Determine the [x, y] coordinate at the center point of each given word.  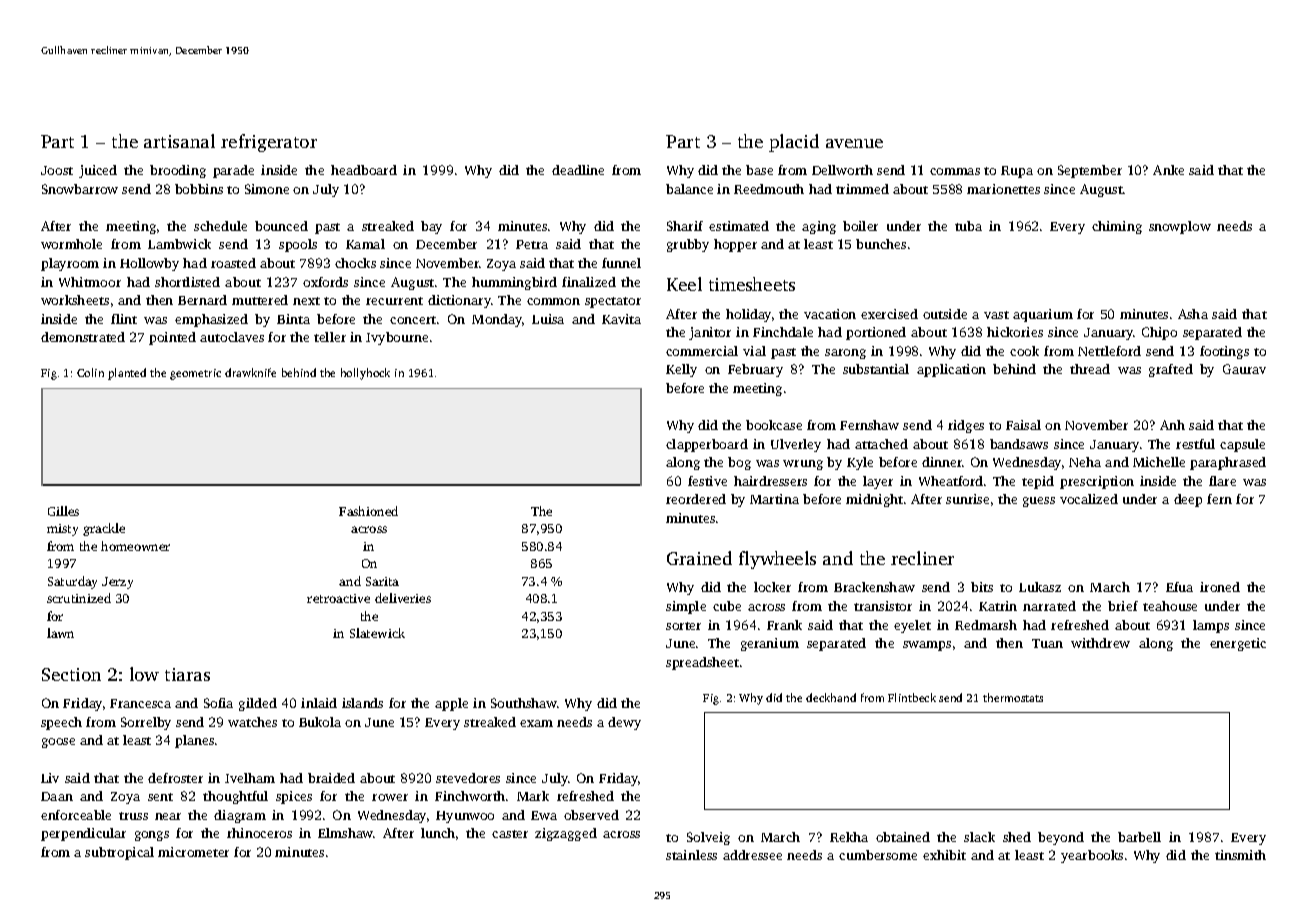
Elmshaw [346, 833]
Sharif [685, 226]
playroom [70, 264]
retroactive [338, 598]
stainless [691, 855]
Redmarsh [986, 625]
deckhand [831, 697]
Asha [1193, 314]
